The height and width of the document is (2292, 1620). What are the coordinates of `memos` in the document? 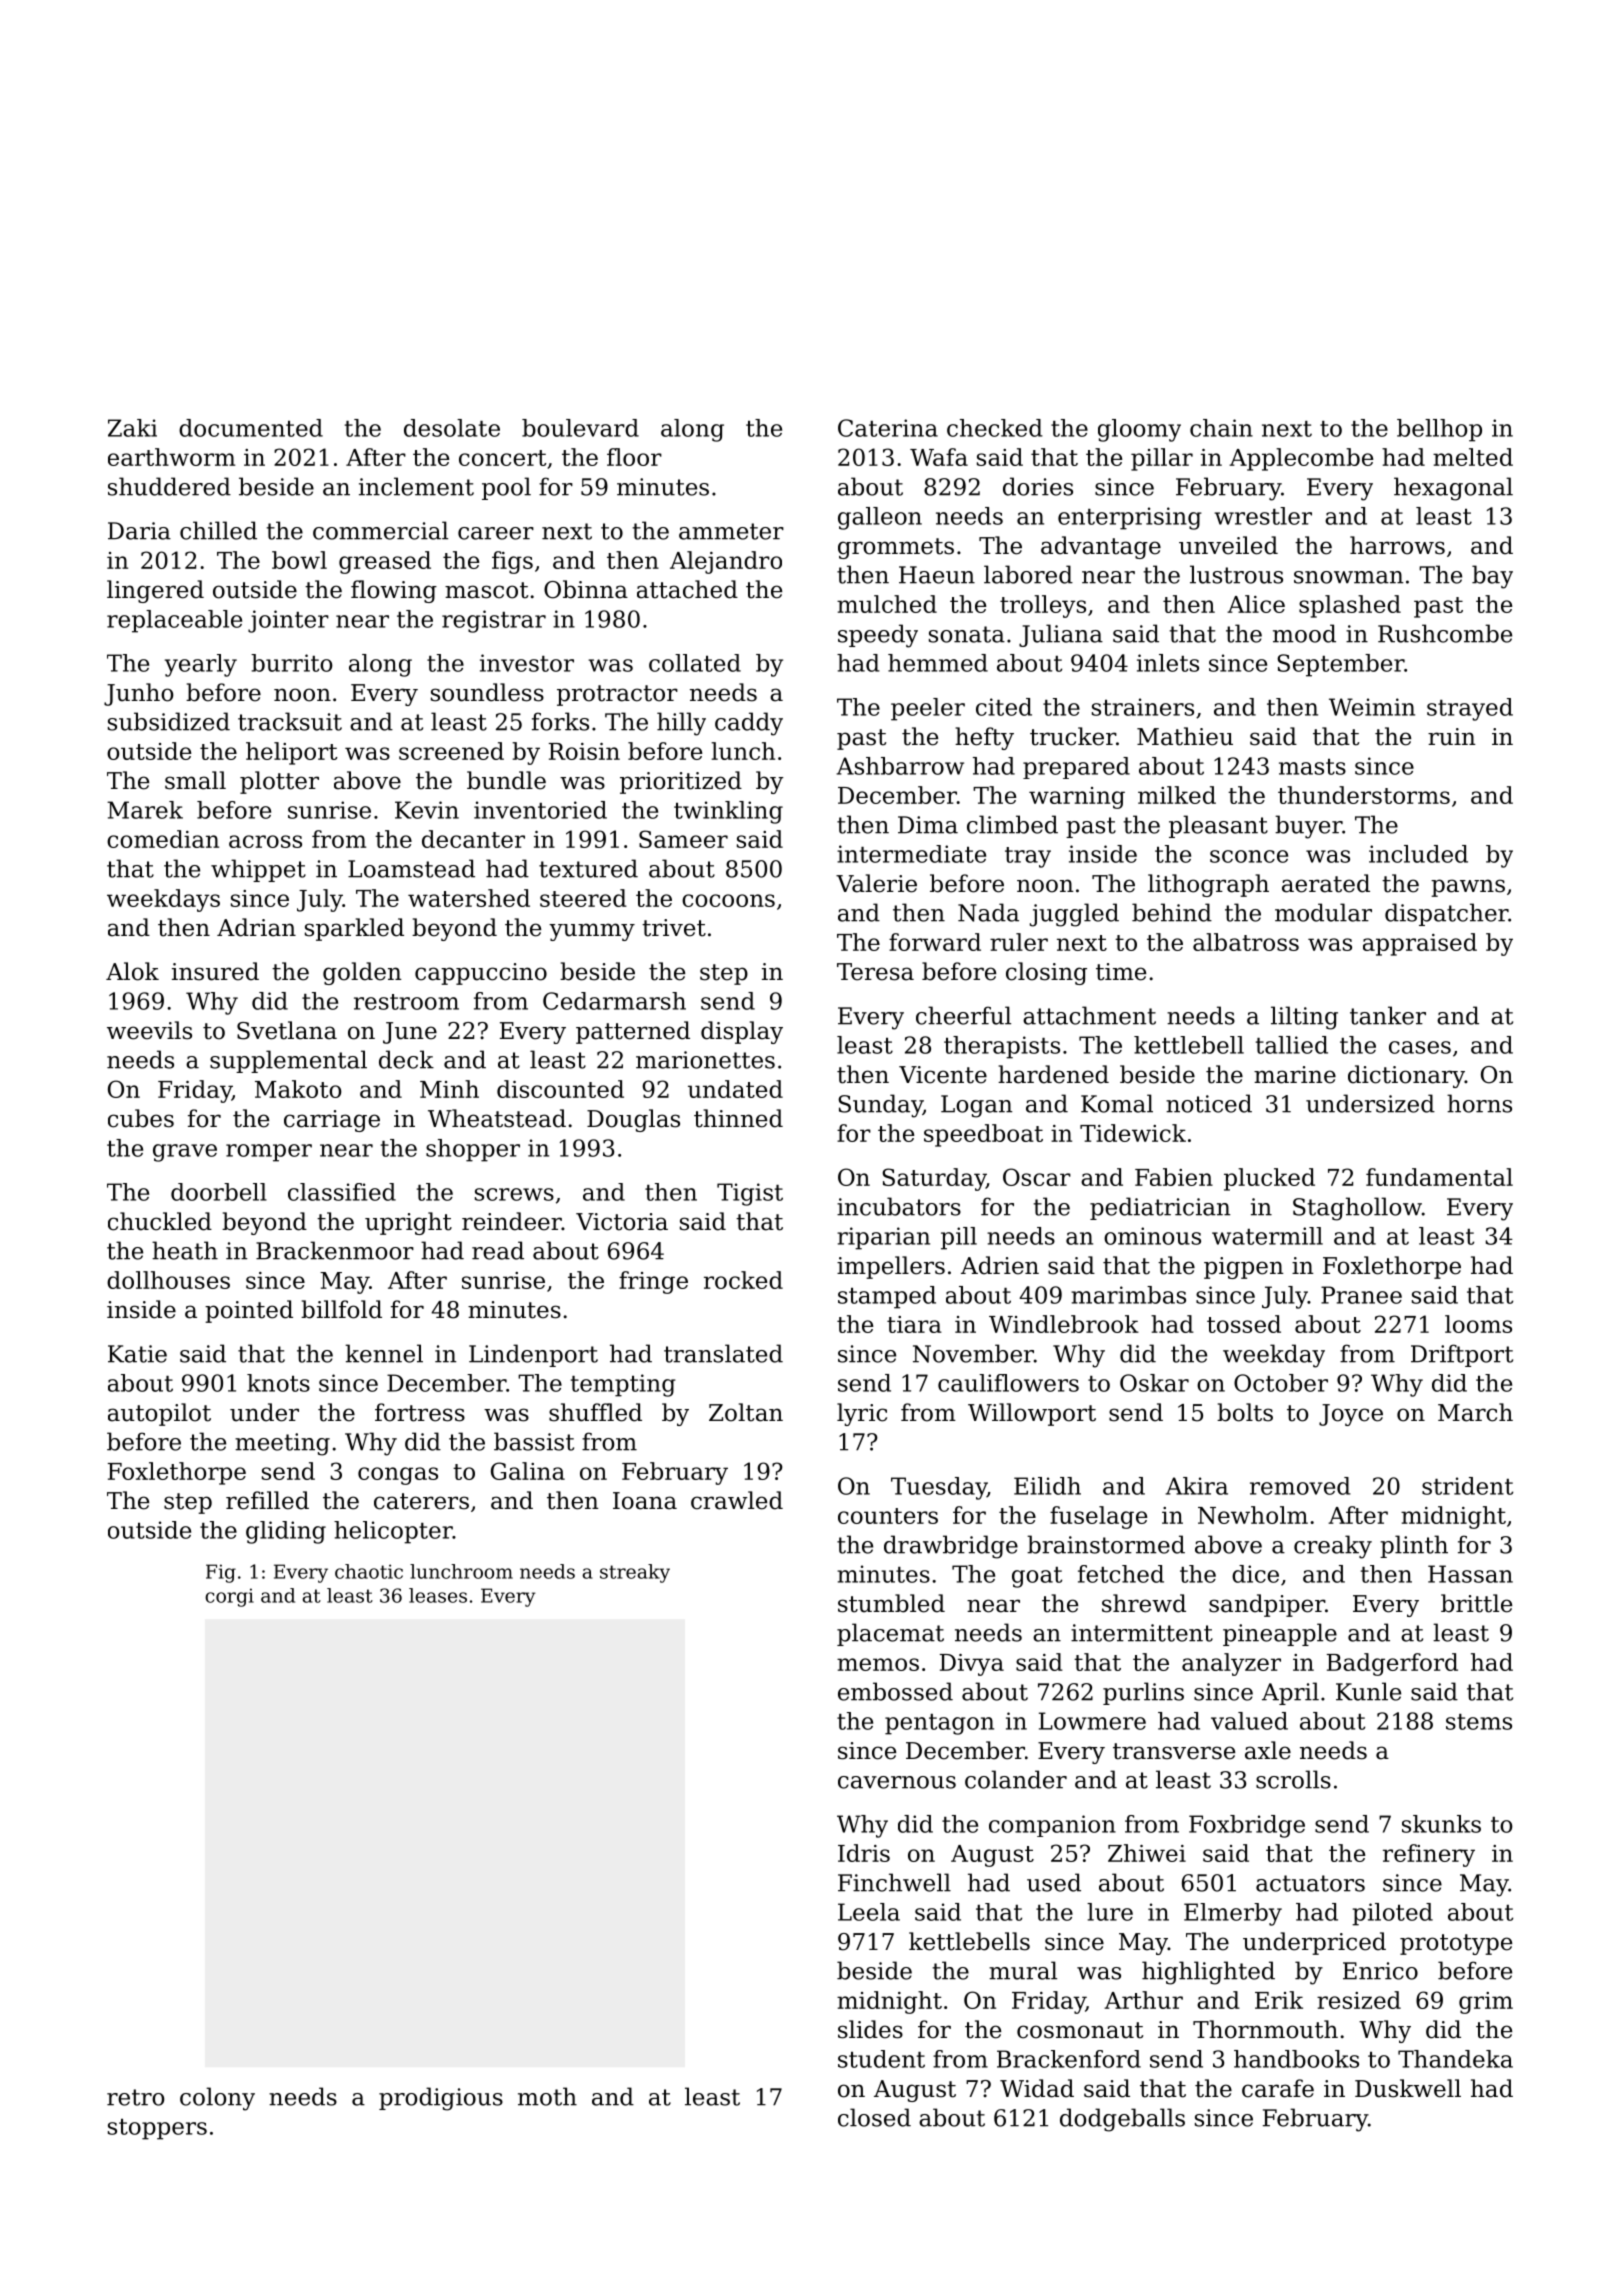 It's located at (878, 1664).
